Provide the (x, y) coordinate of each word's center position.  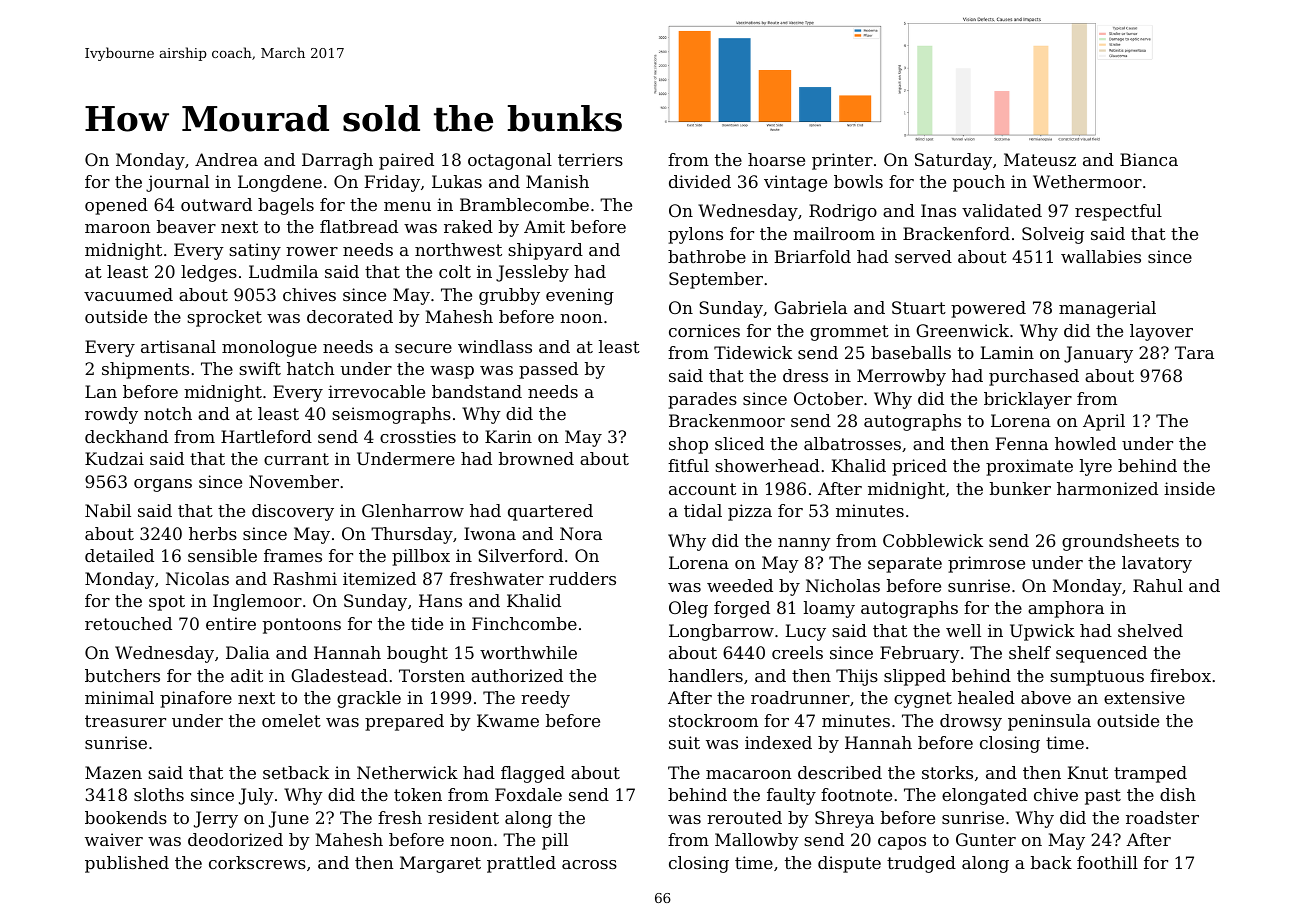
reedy (545, 699)
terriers (590, 159)
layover (1161, 332)
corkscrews (257, 862)
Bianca (1149, 159)
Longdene (280, 183)
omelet (291, 720)
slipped (915, 677)
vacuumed (128, 294)
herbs (213, 533)
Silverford (520, 555)
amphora (1066, 609)
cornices (704, 330)
